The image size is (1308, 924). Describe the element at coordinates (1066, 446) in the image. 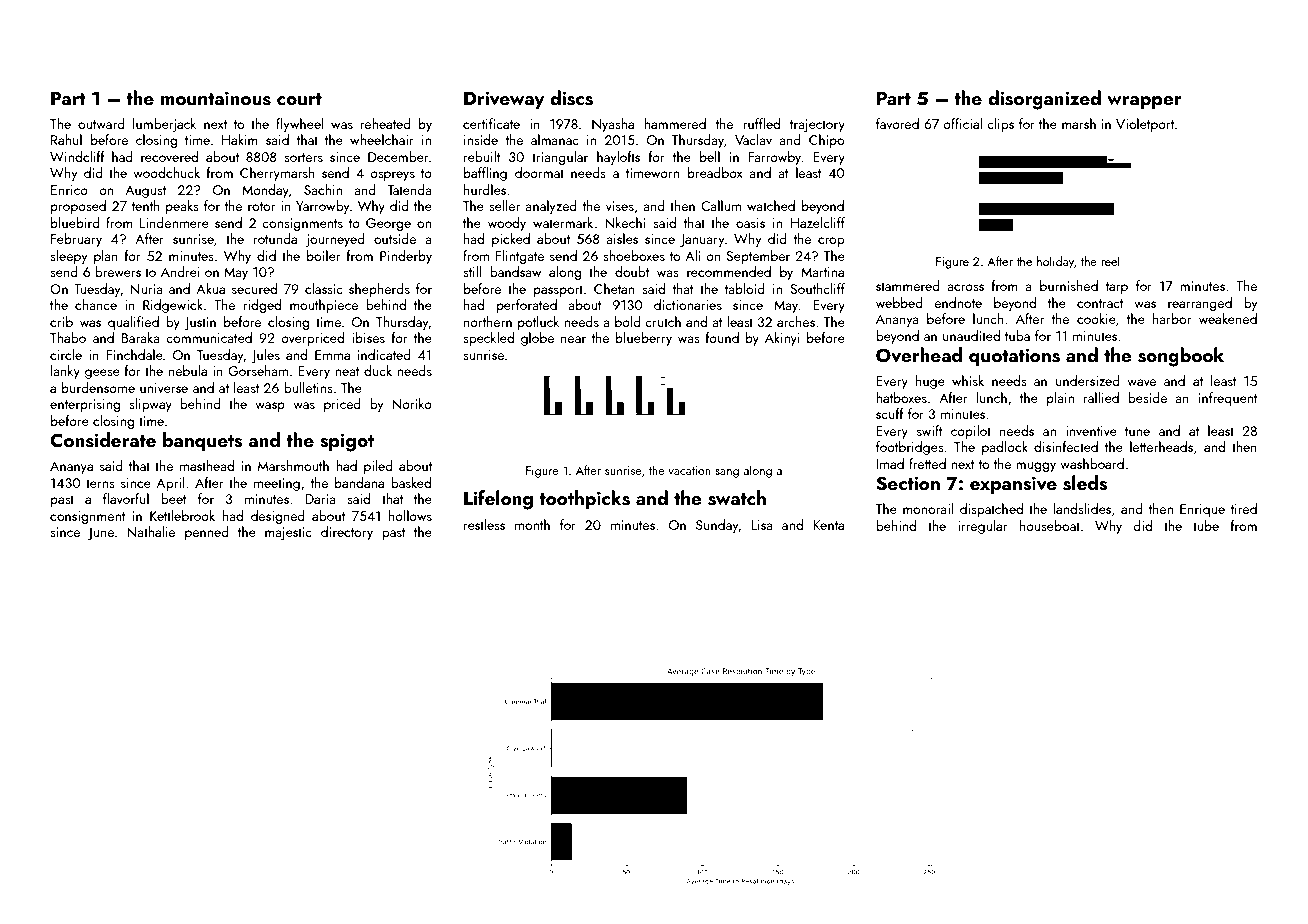

I see `disinfected` at that location.
